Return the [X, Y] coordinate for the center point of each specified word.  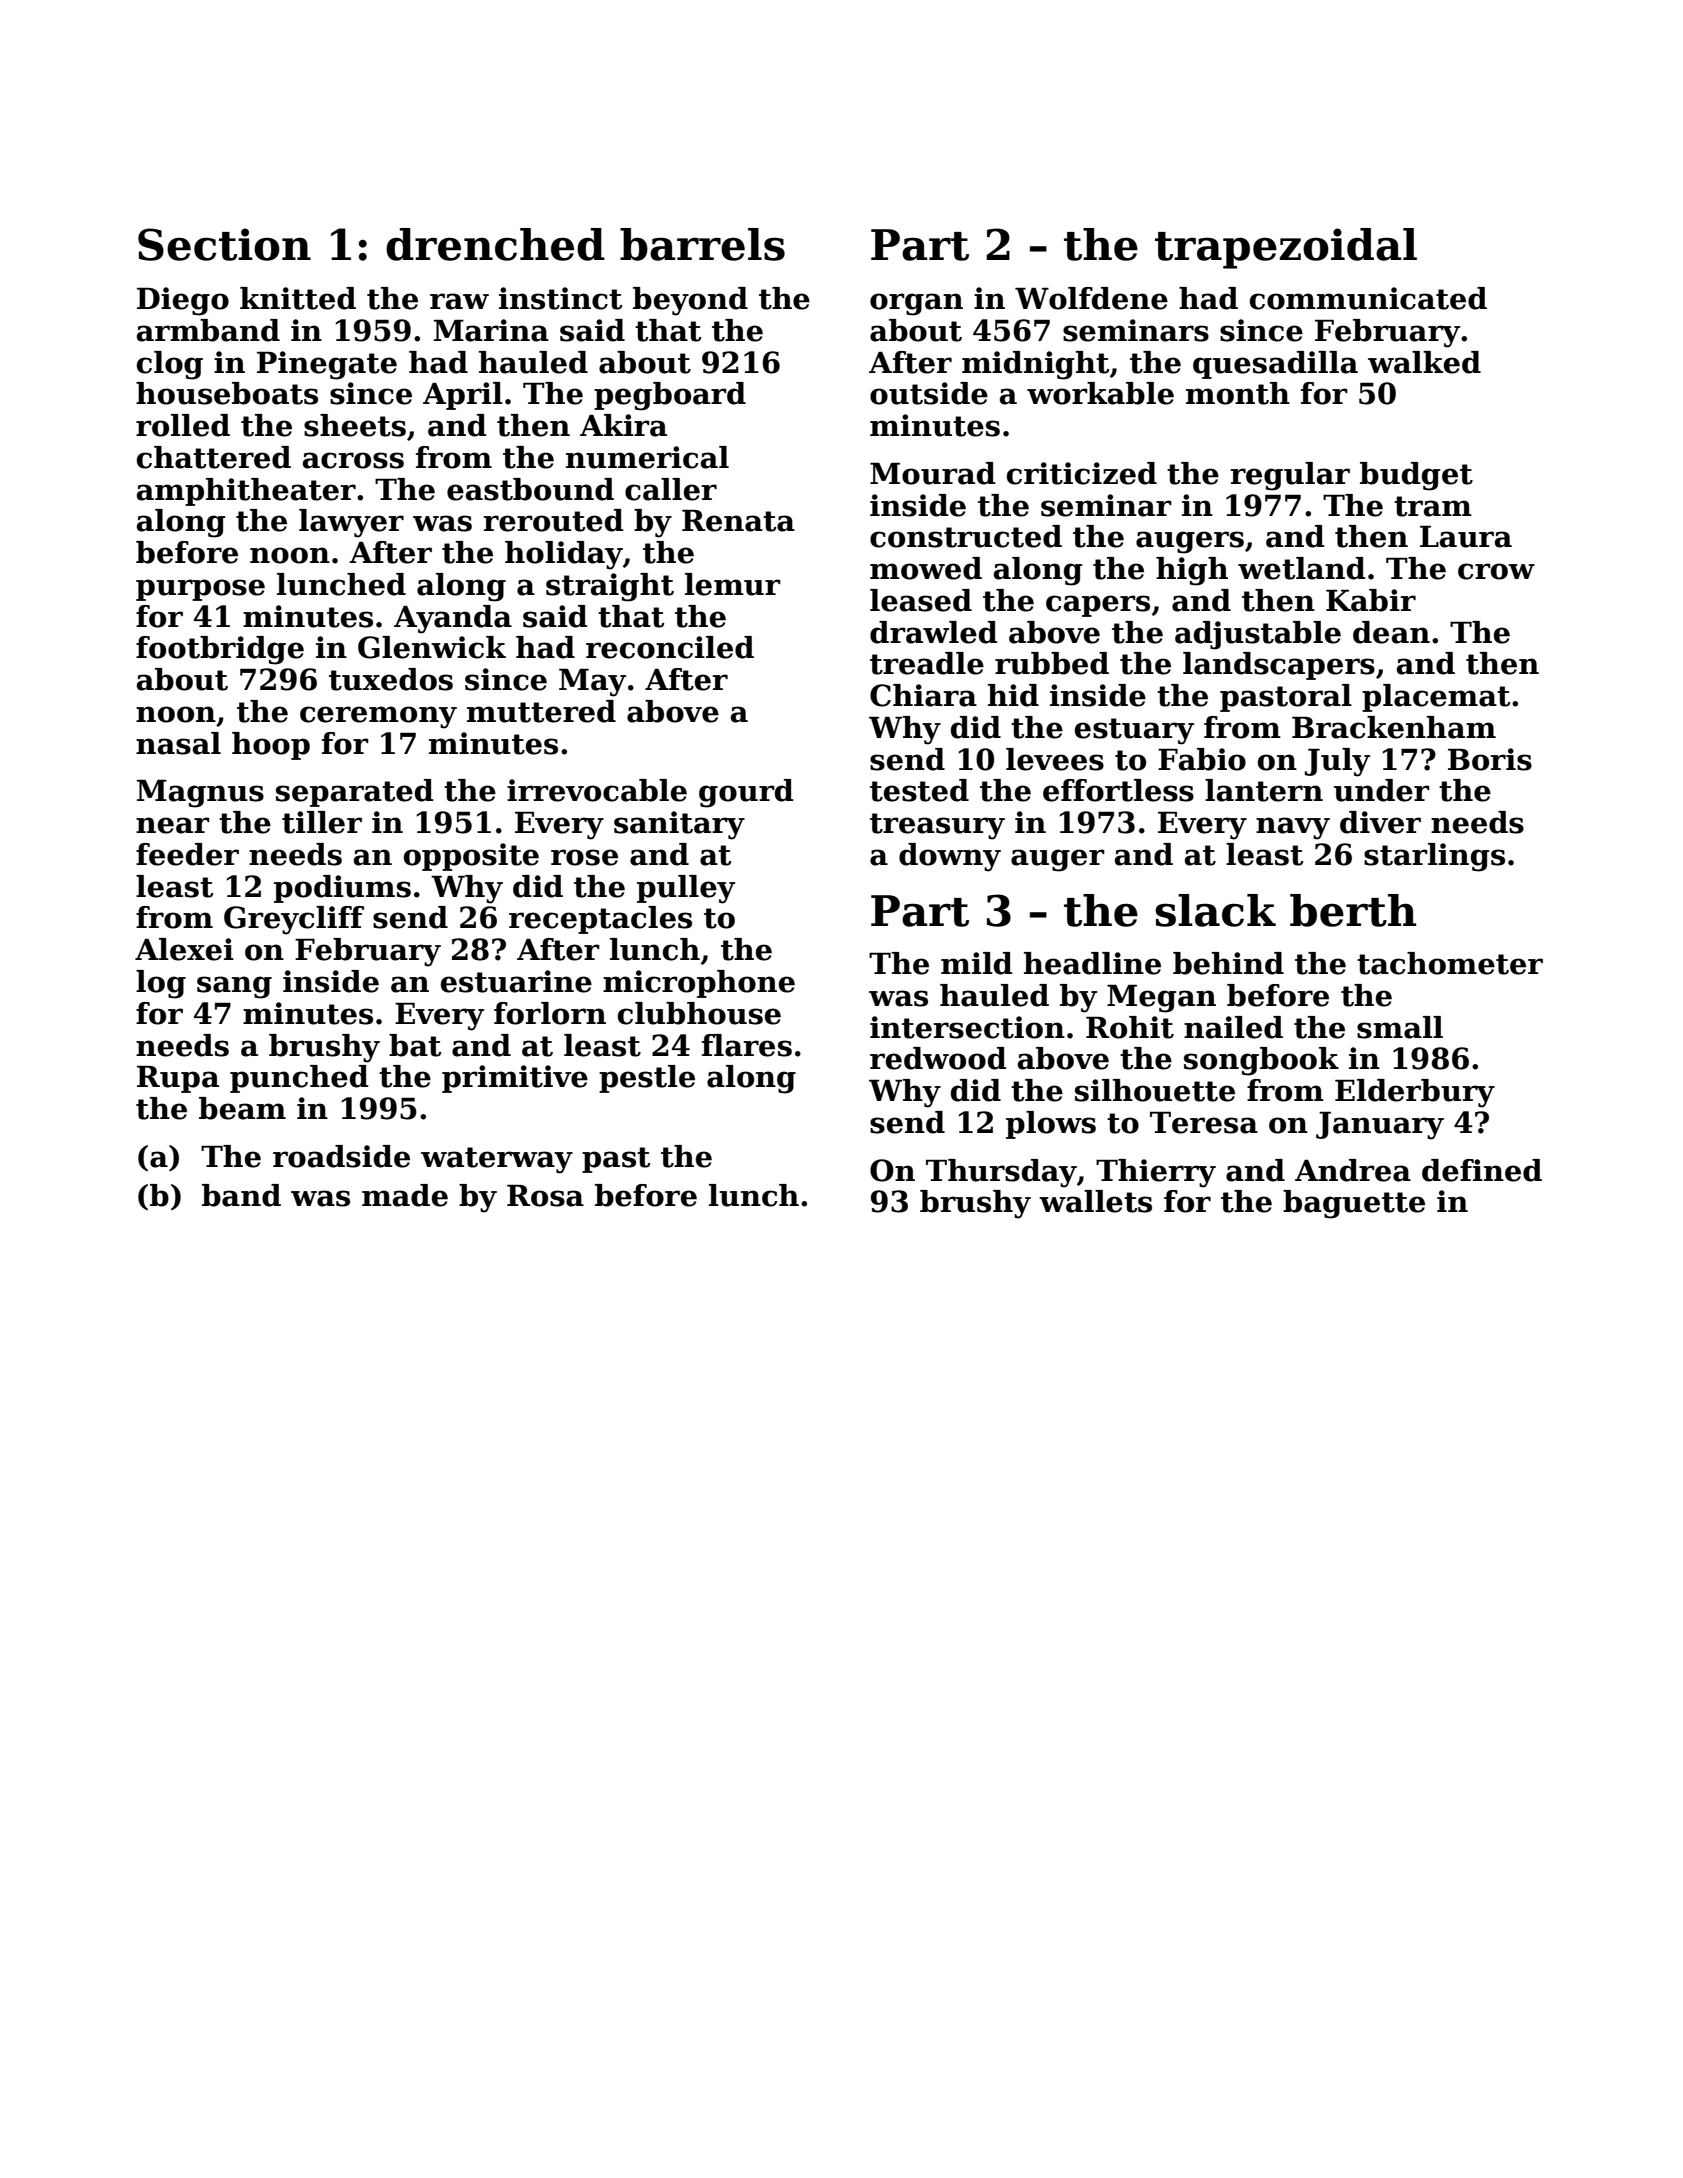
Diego [183, 301]
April [463, 396]
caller [671, 489]
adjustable [1258, 635]
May [592, 683]
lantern [1264, 790]
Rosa [545, 1196]
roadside [341, 1156]
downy [950, 857]
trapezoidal [1286, 248]
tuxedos [391, 679]
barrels [702, 244]
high [1192, 571]
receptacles [600, 920]
